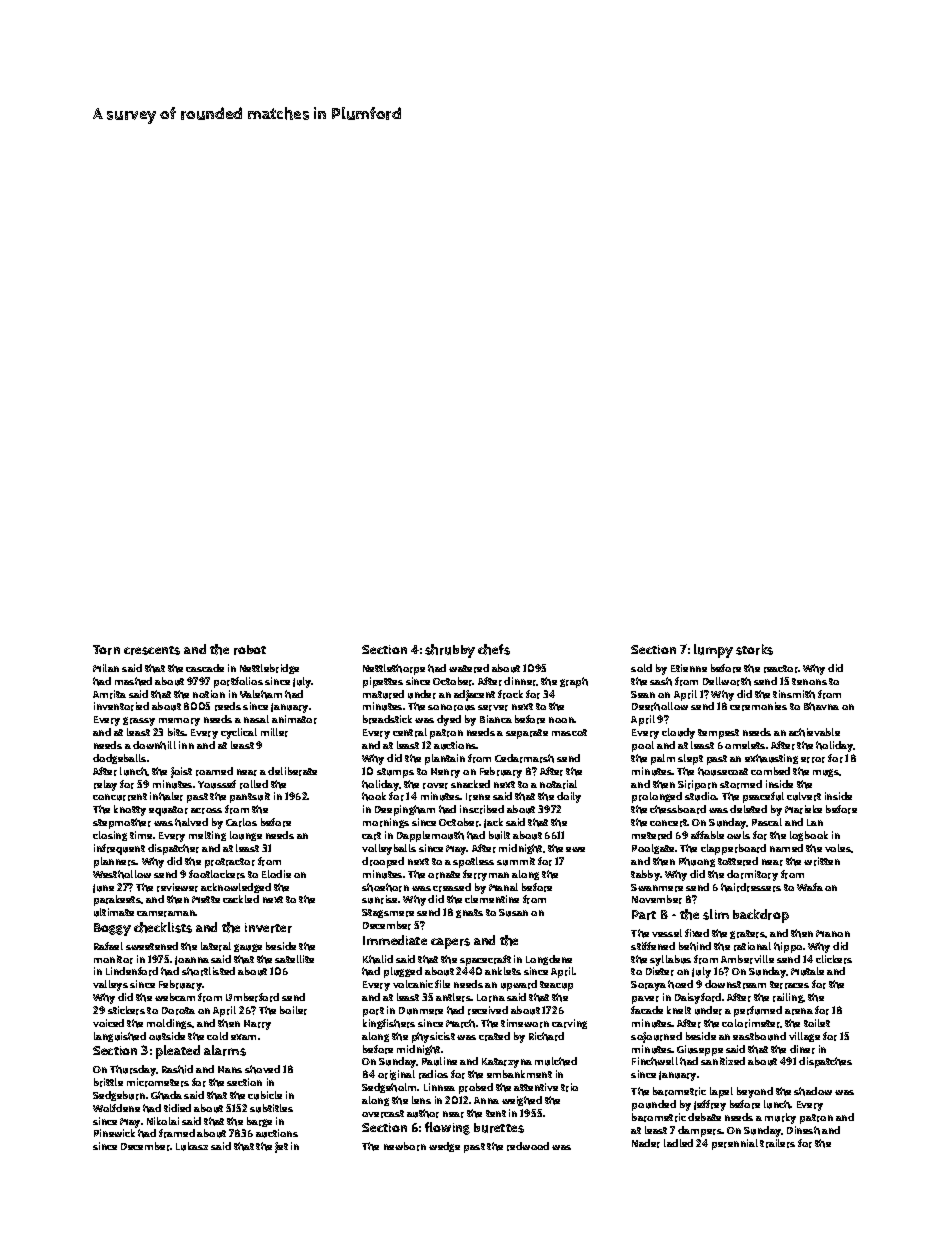  I want to click on stepmother, so click(122, 823).
